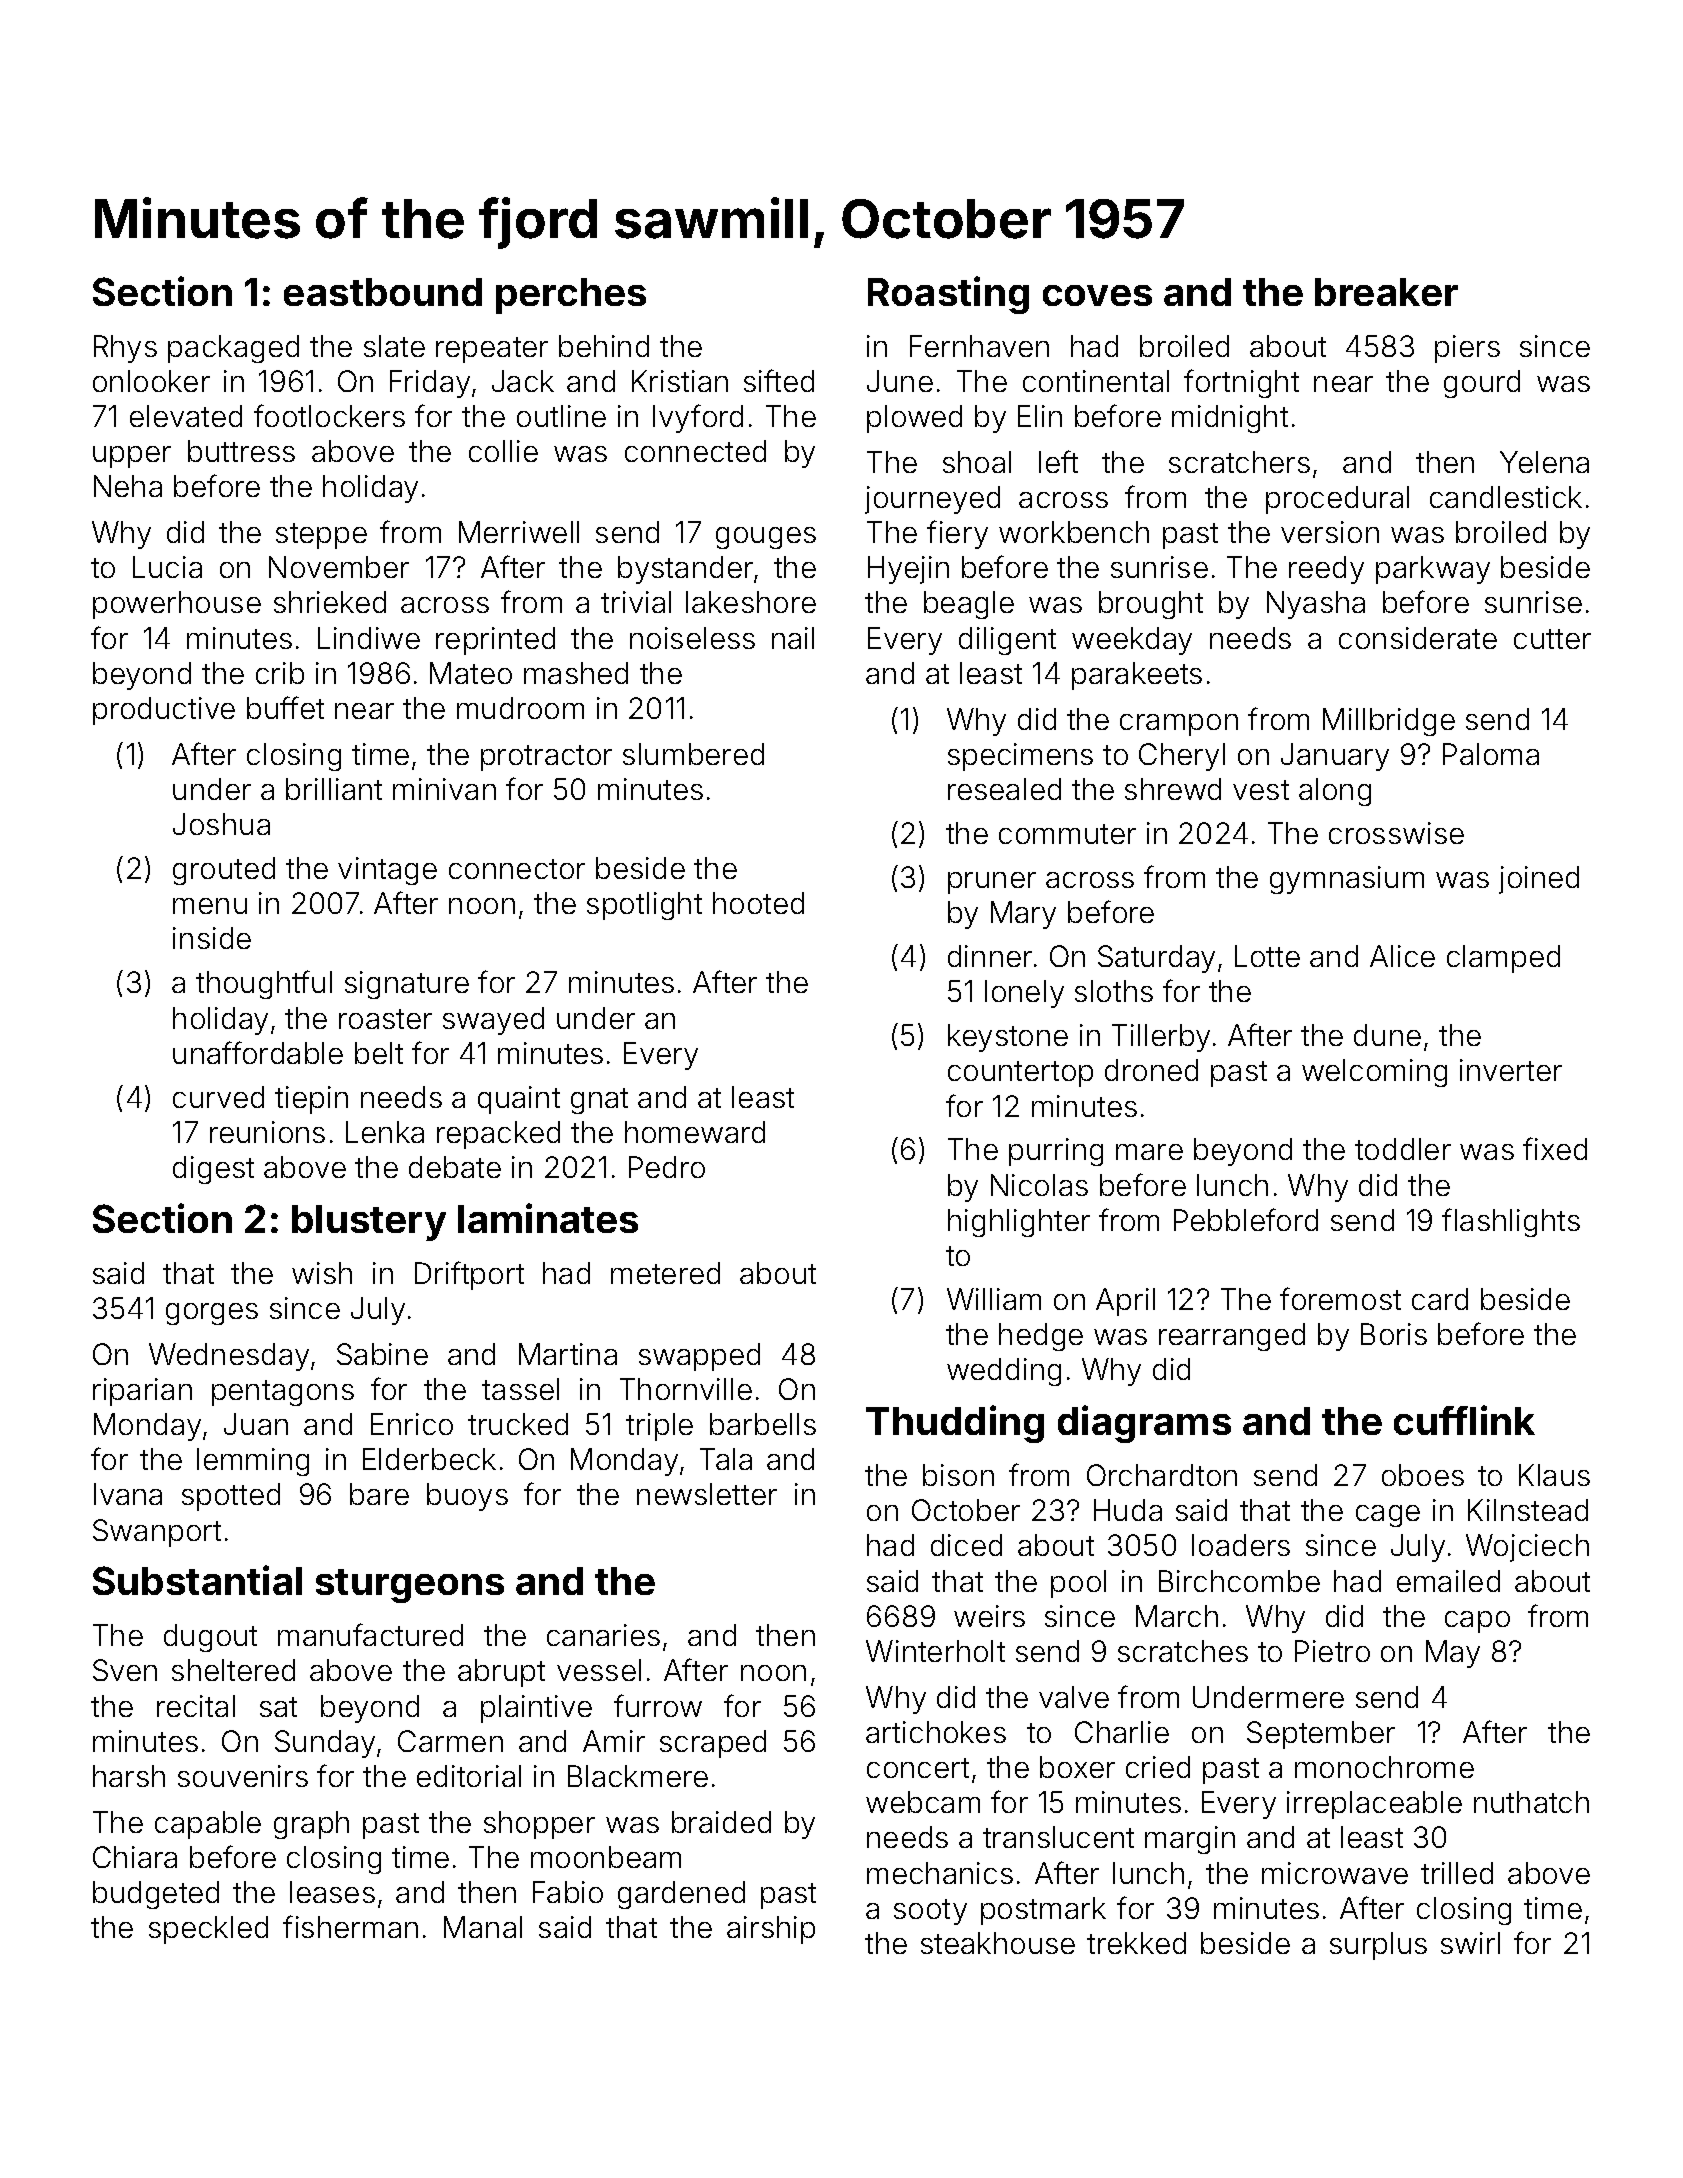  I want to click on joined, so click(1539, 880).
